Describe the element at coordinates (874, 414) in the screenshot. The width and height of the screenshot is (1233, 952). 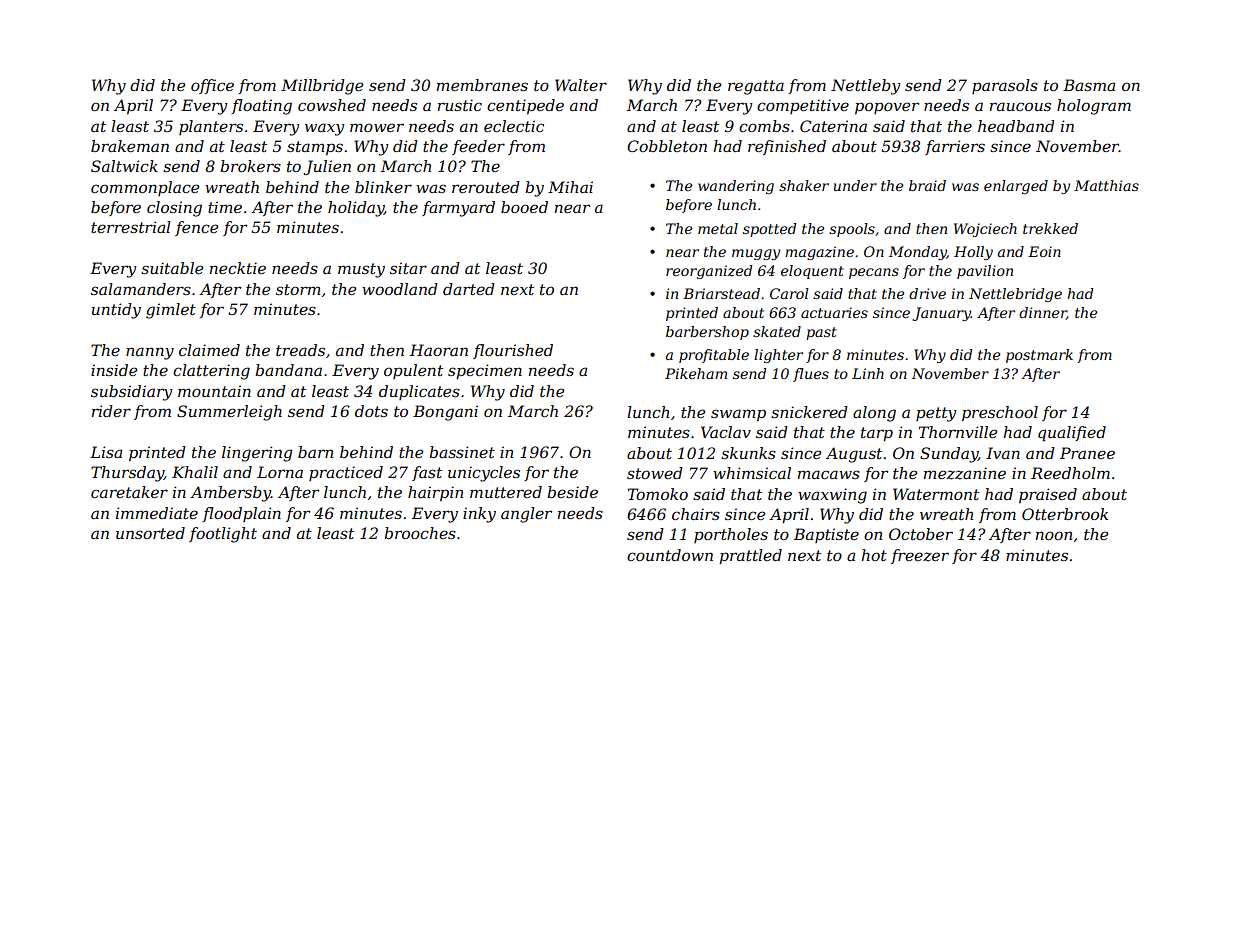
I see `along` at that location.
